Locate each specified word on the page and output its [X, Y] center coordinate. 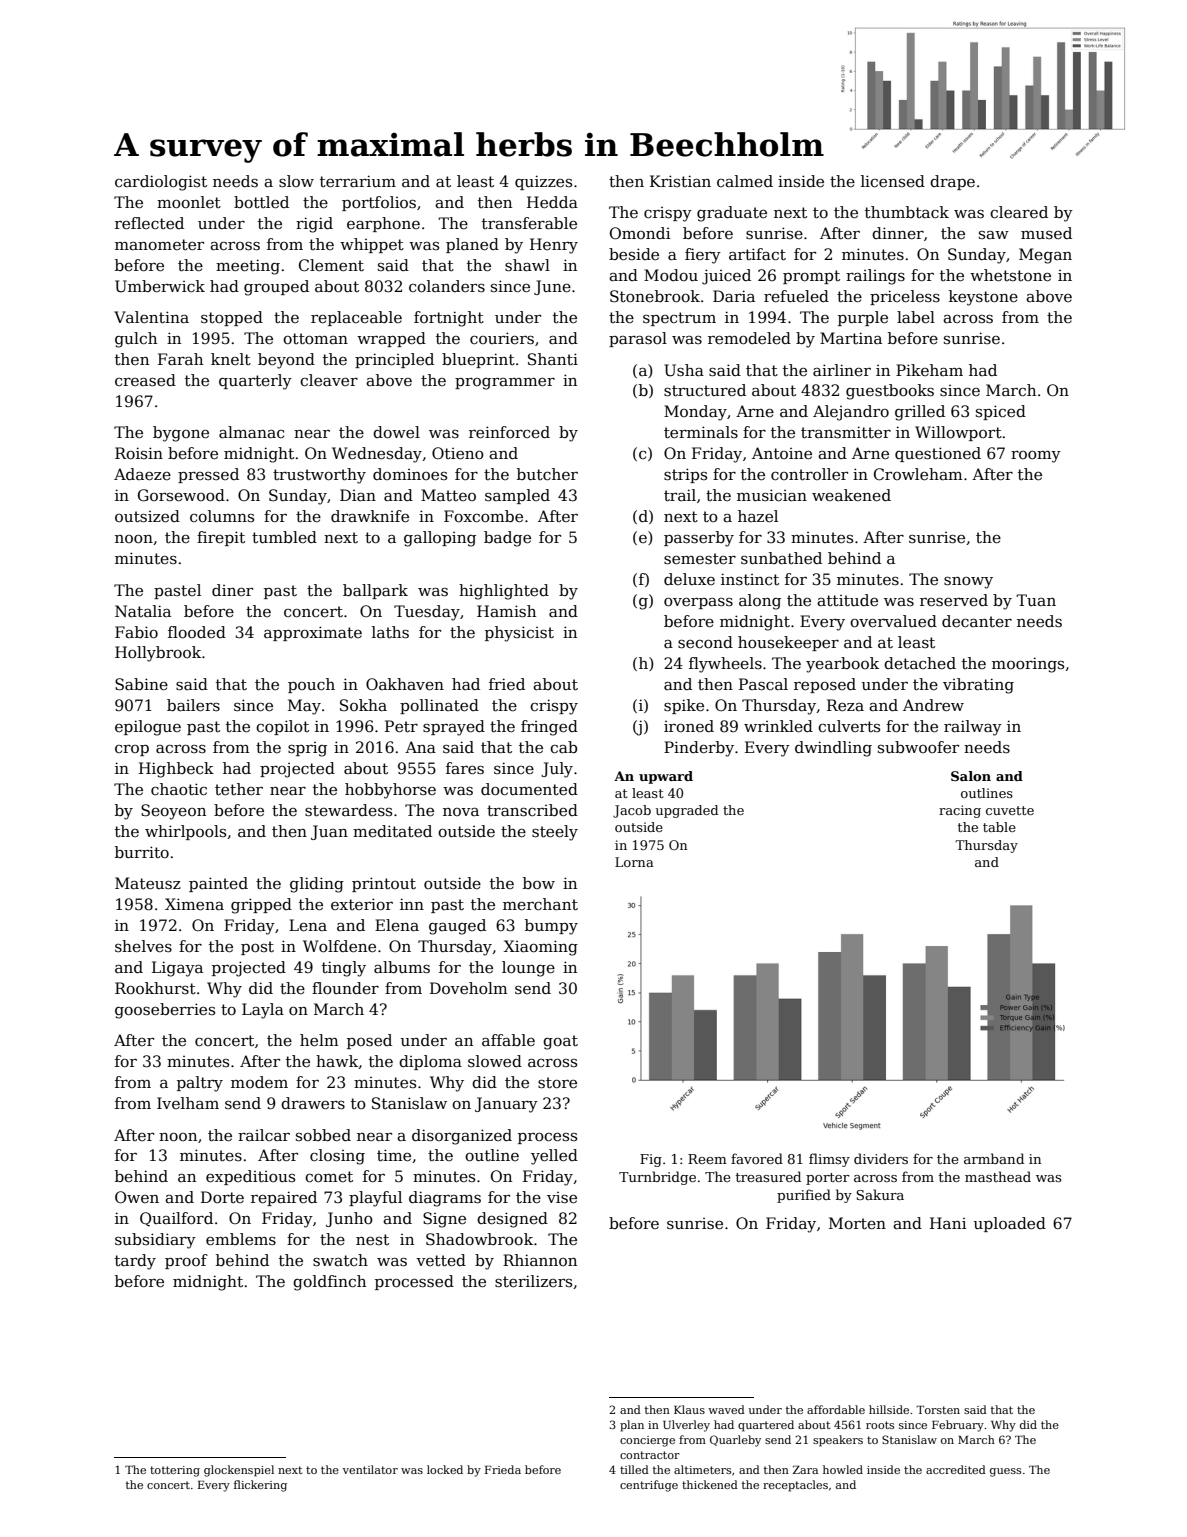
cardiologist [161, 183]
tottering [175, 1471]
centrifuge [649, 1486]
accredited [956, 1469]
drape [952, 182]
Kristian [680, 181]
